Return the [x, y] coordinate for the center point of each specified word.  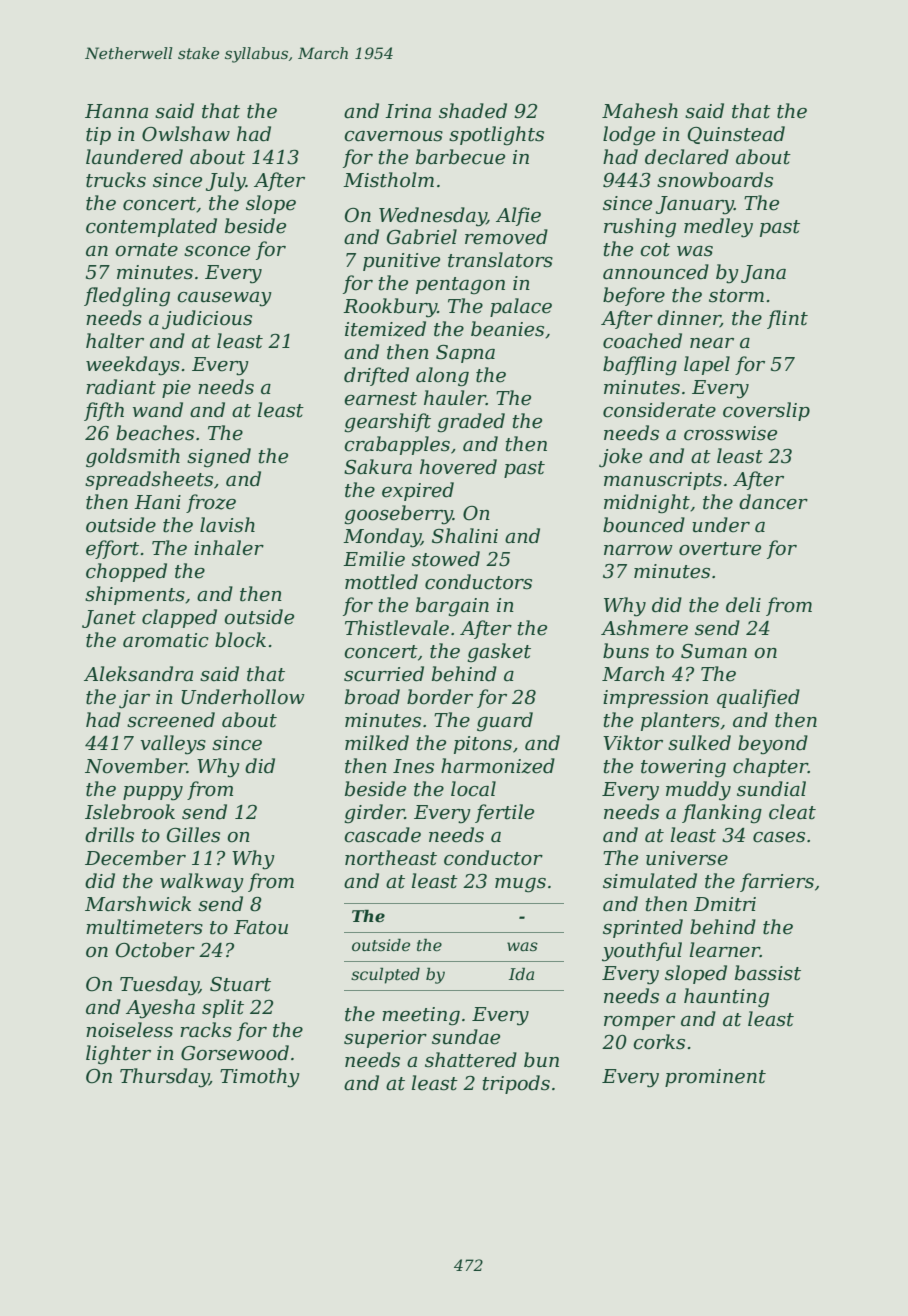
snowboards [715, 180]
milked [377, 743]
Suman [714, 651]
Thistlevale [397, 628]
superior [385, 1039]
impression [655, 699]
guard [505, 722]
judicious [207, 320]
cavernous [393, 136]
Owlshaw [186, 134]
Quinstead [736, 135]
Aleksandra [138, 674]
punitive [401, 262]
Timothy [260, 1078]
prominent [715, 1078]
